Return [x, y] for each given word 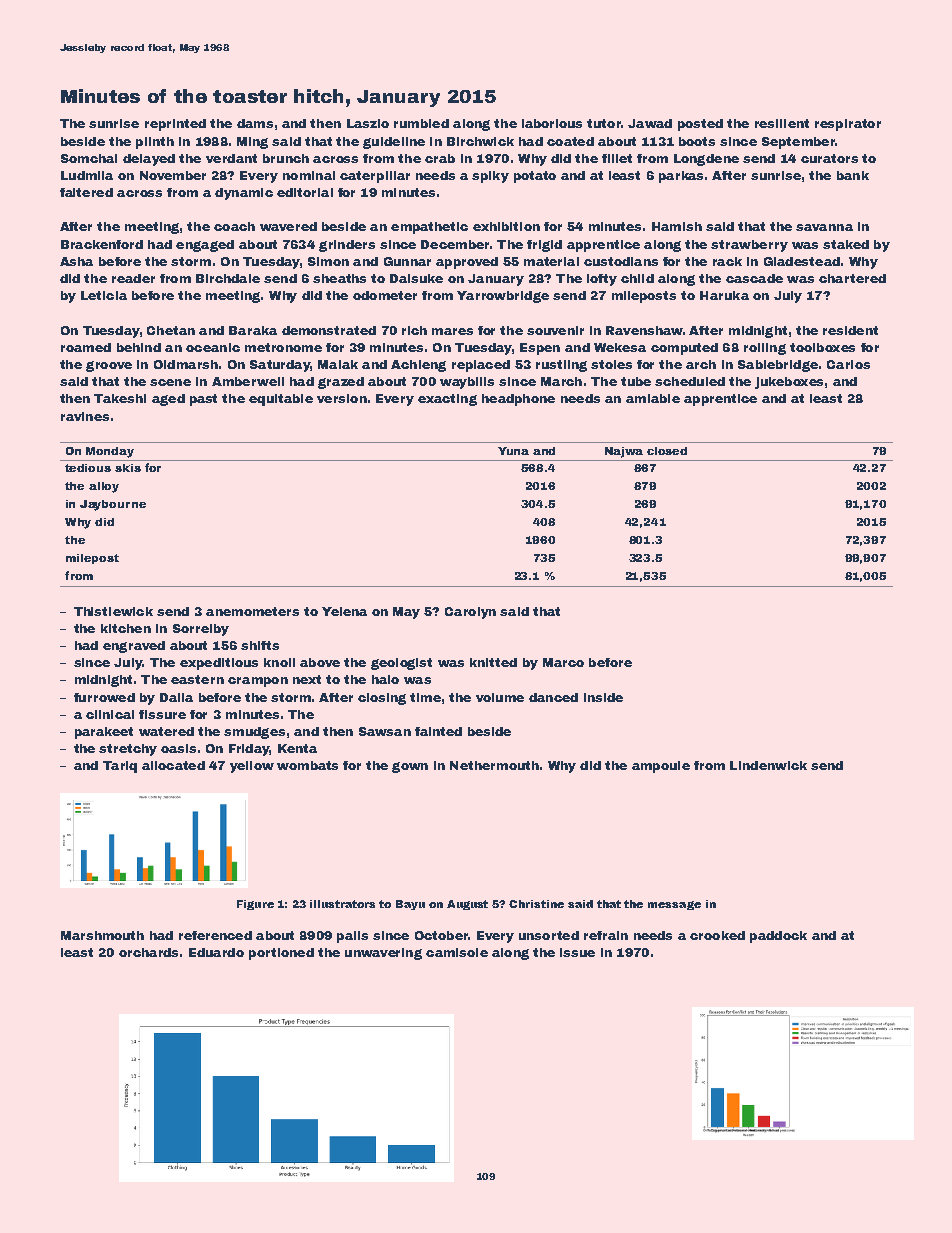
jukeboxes [789, 383]
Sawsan [385, 731]
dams [255, 123]
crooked [717, 935]
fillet [617, 158]
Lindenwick [768, 765]
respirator [848, 125]
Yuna [513, 451]
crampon [258, 682]
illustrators [342, 904]
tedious [88, 468]
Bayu [410, 905]
